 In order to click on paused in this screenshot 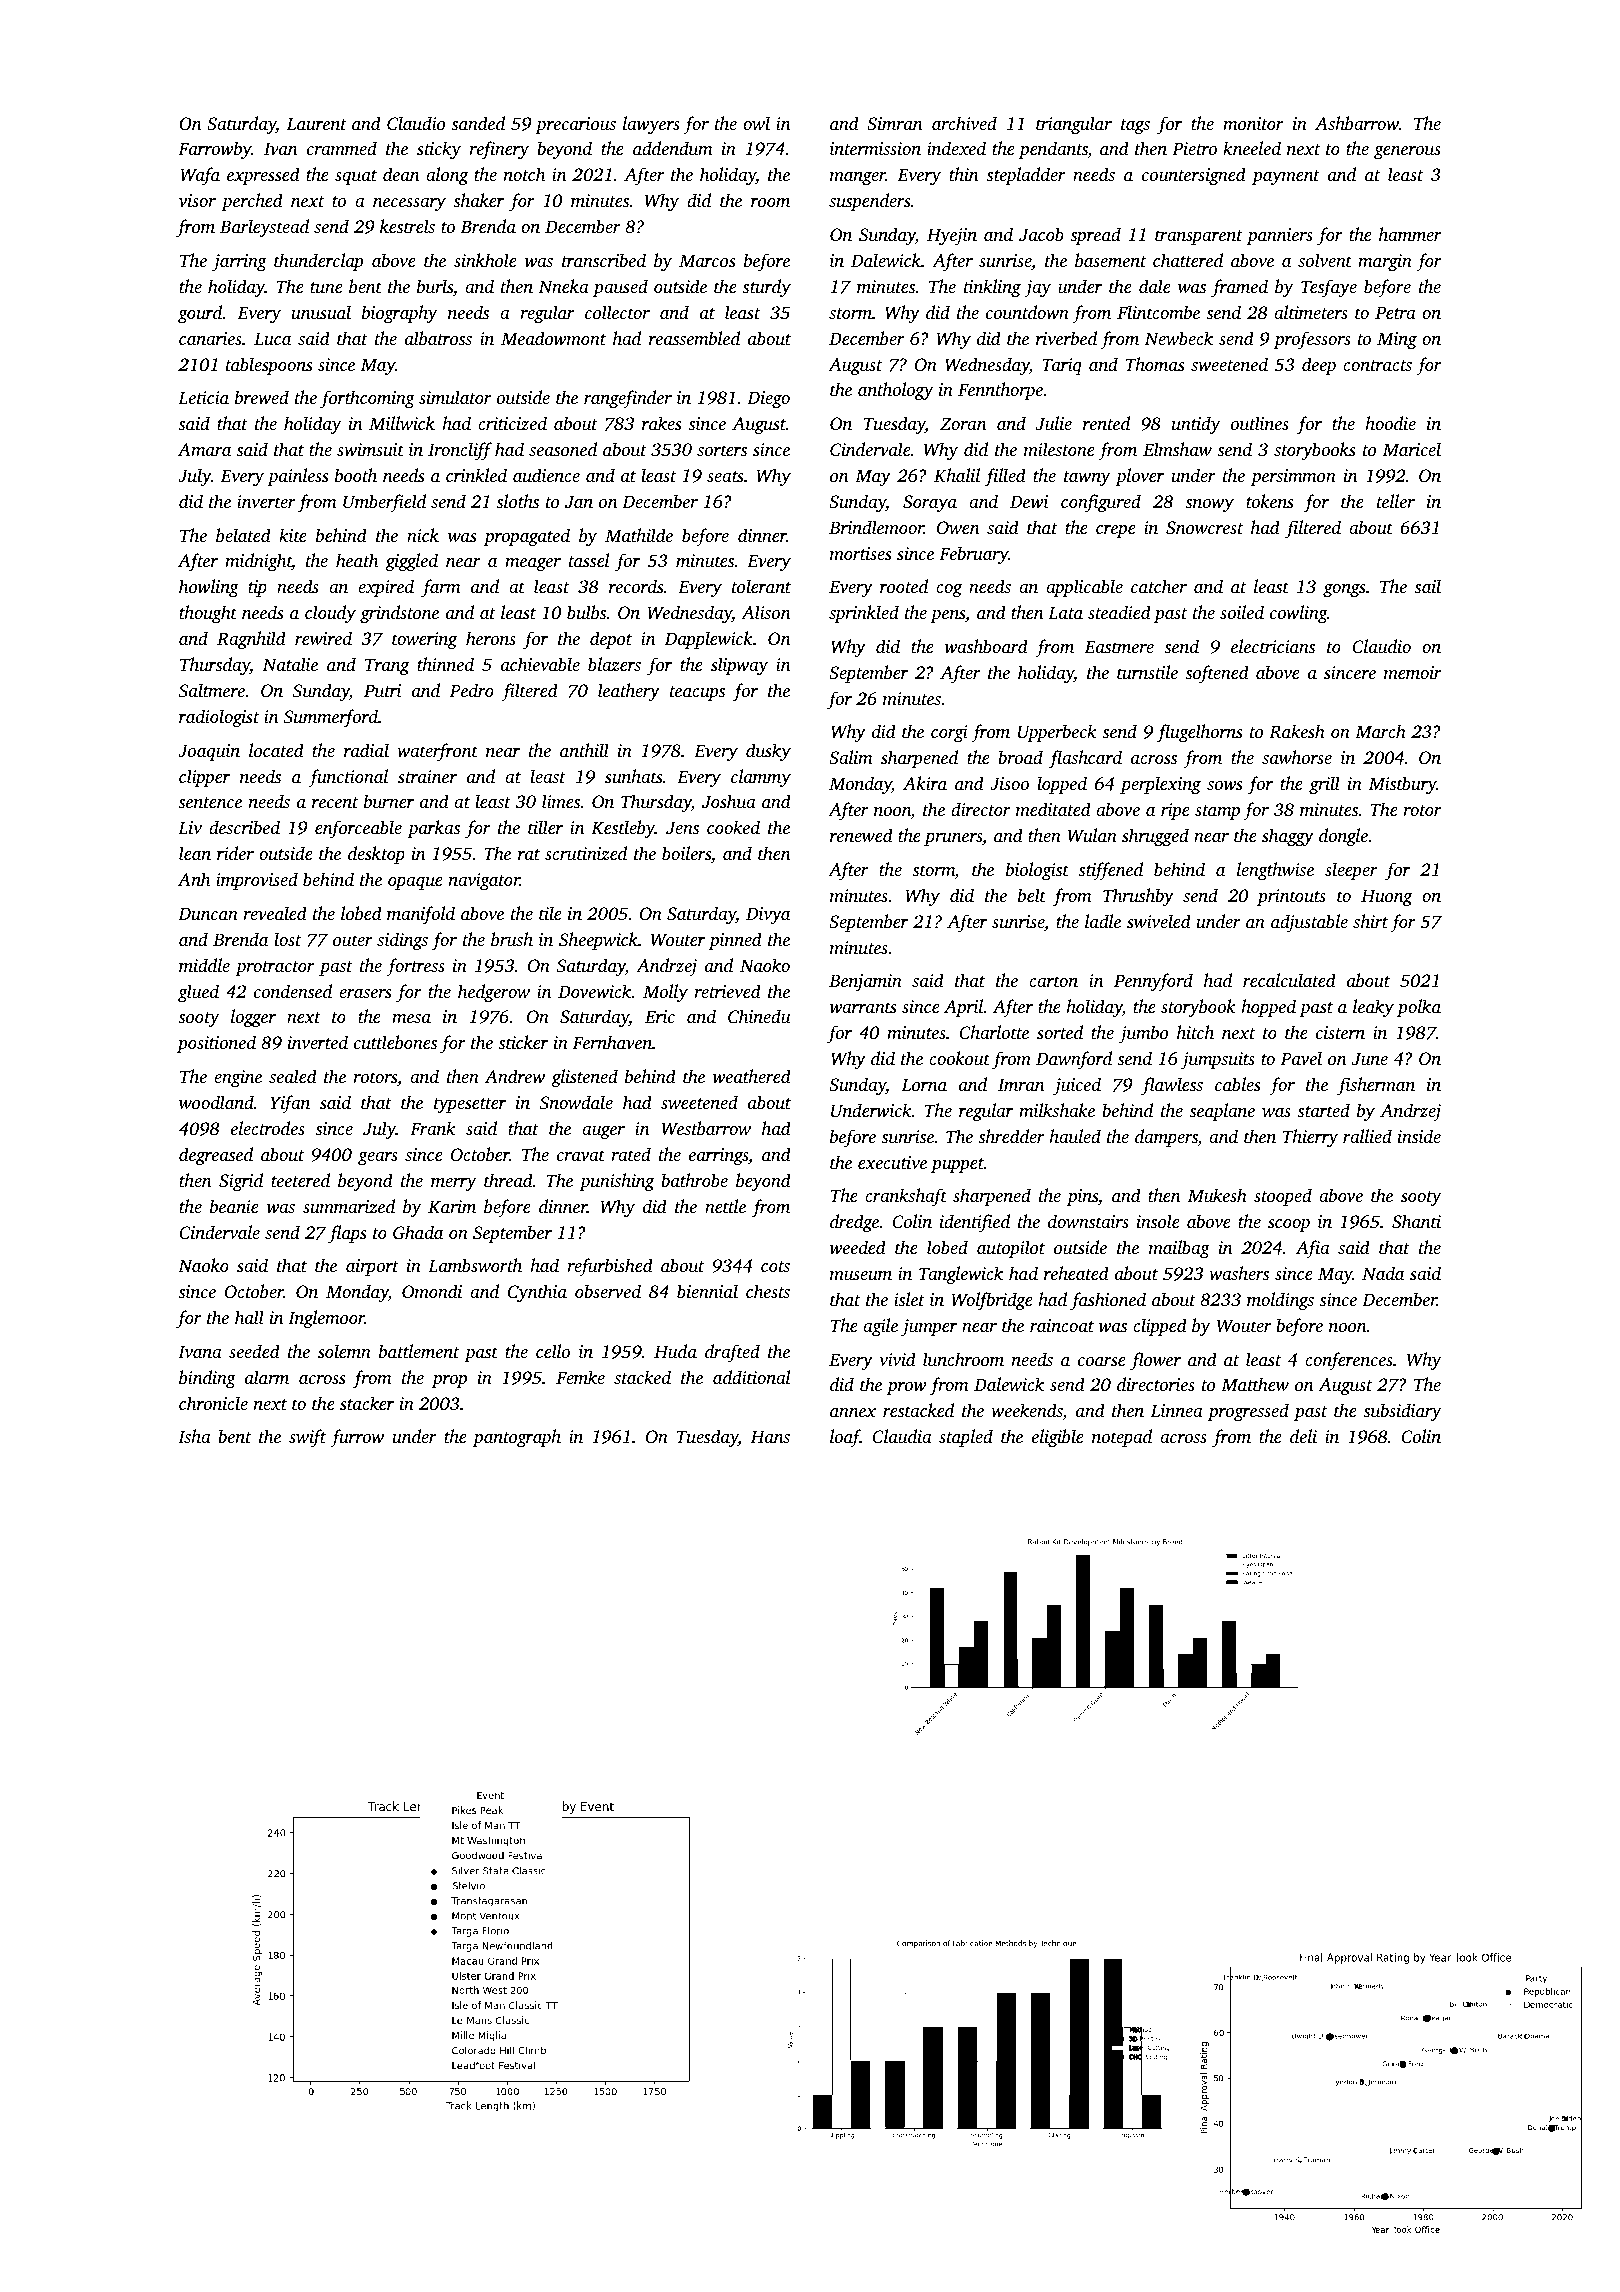, I will do `click(620, 288)`.
